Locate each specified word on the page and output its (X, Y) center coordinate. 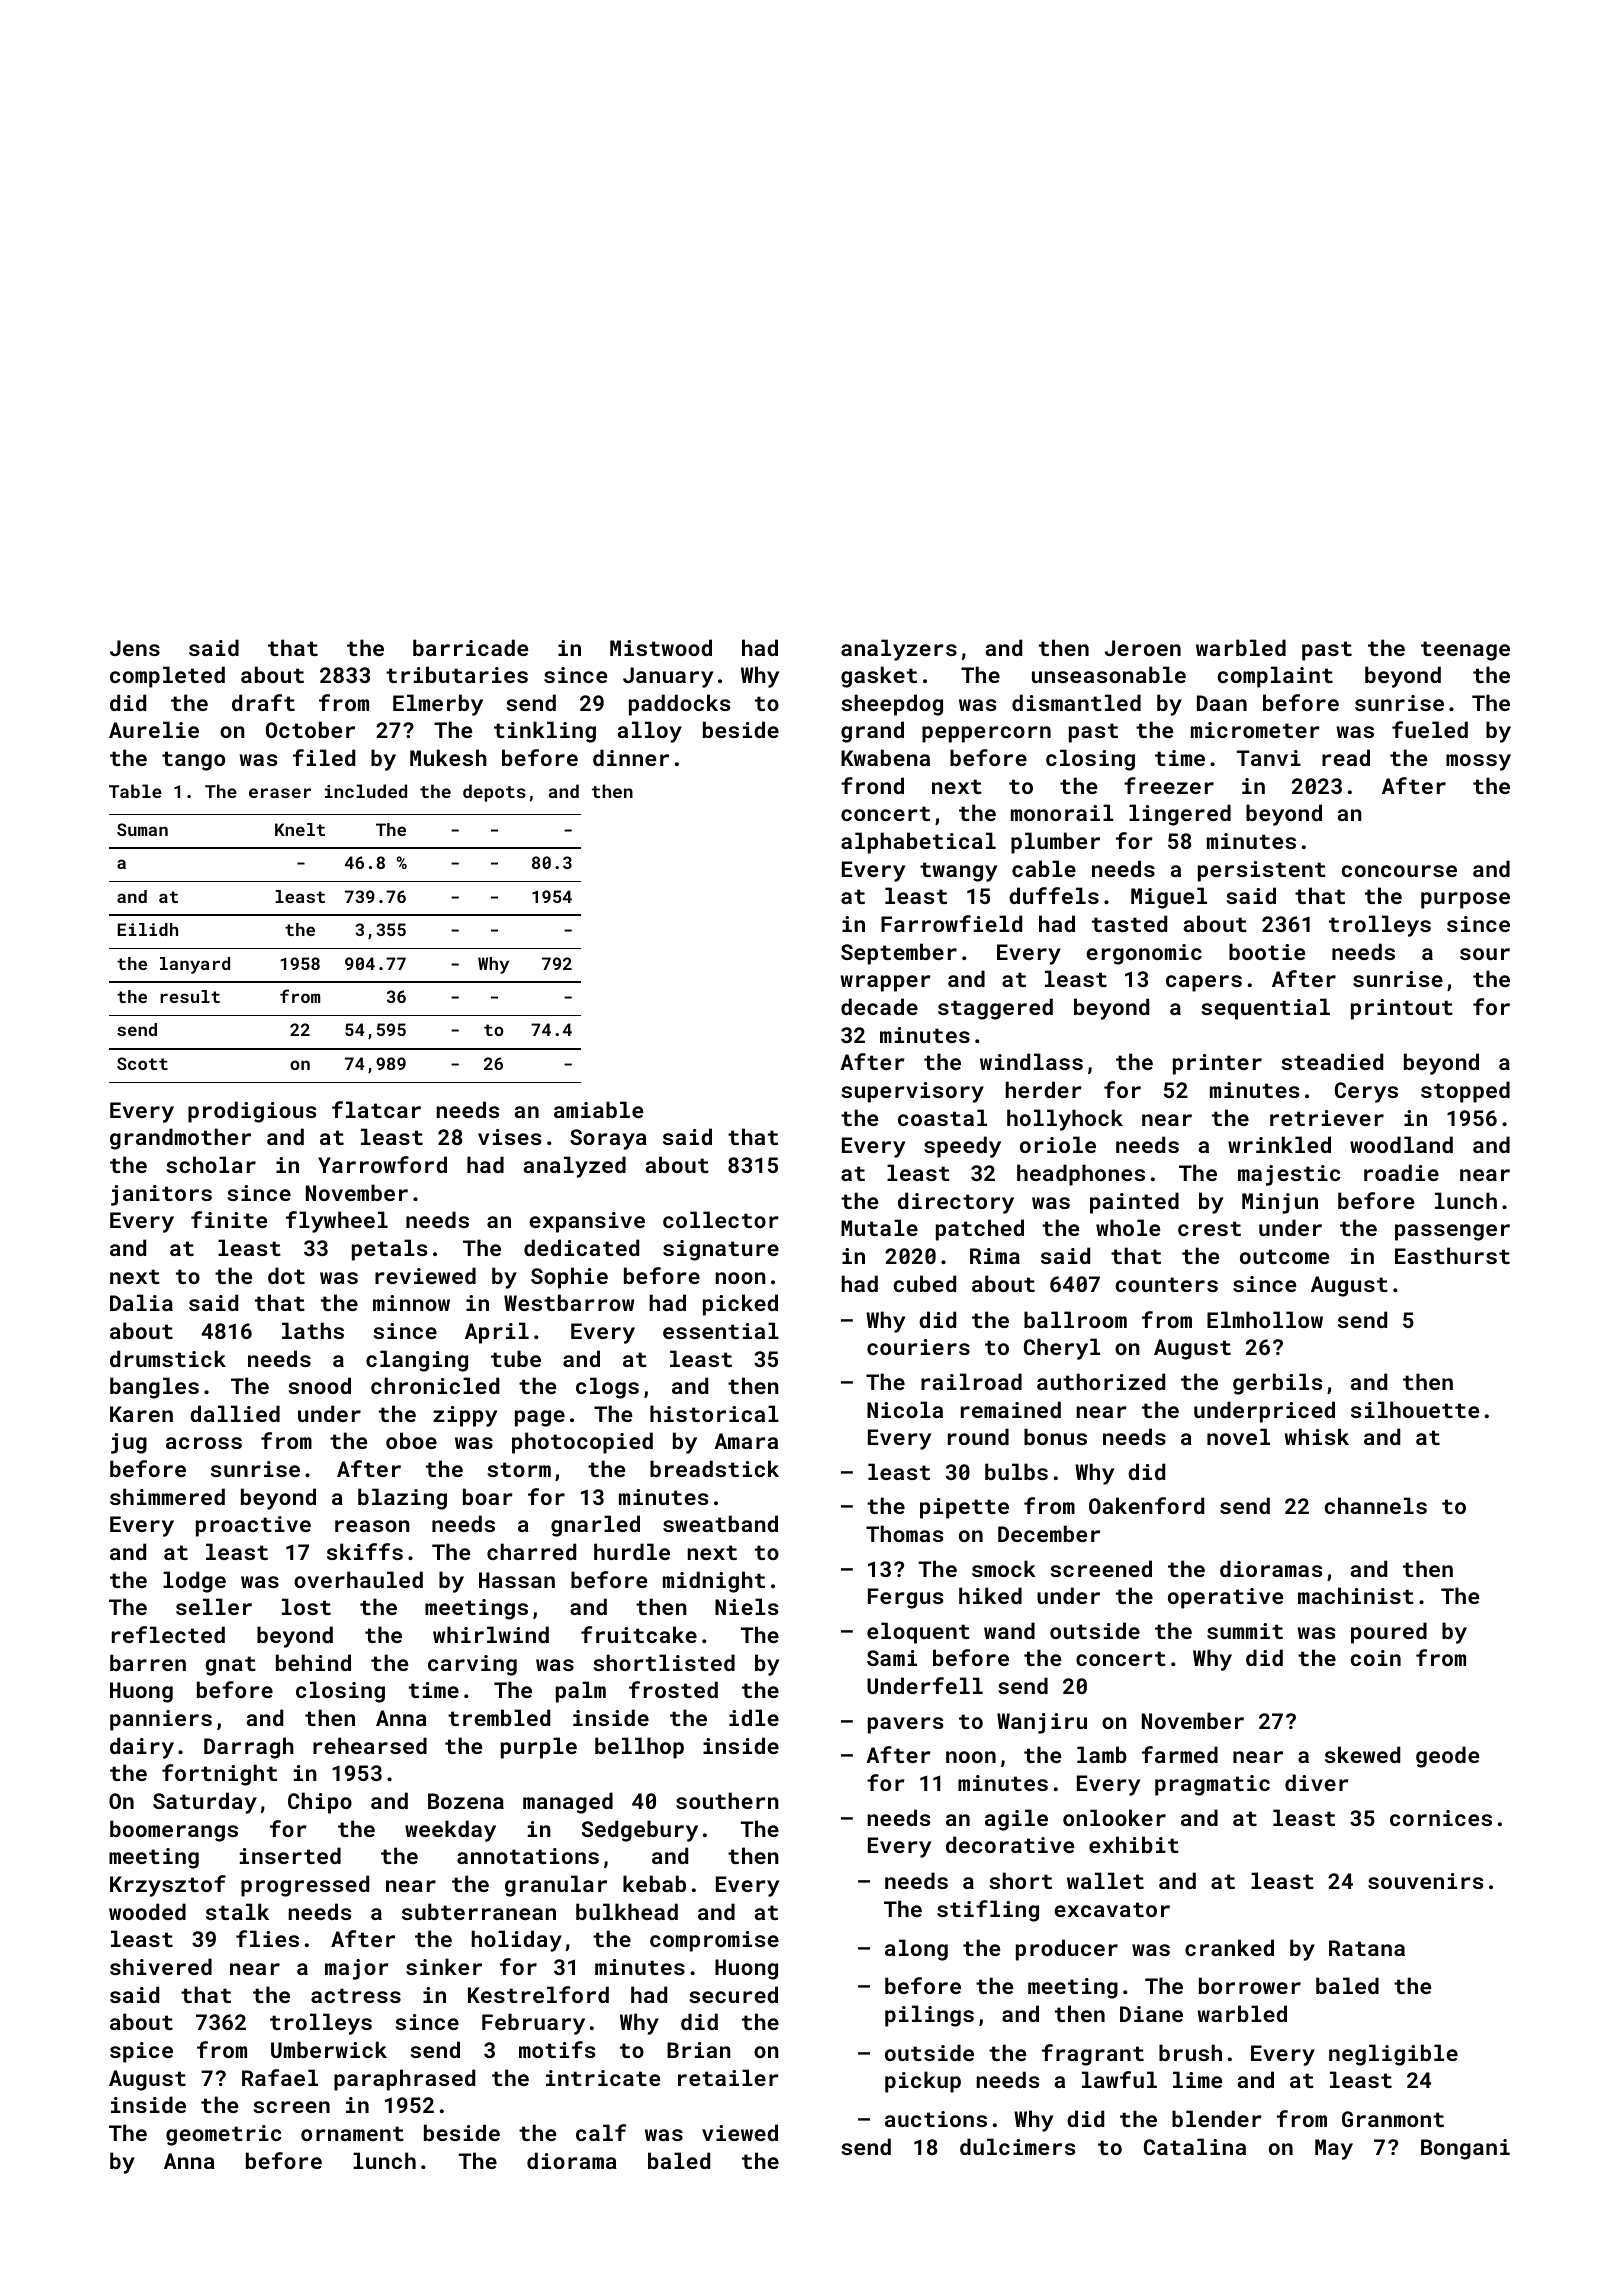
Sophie (569, 1278)
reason (372, 1526)
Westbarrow (569, 1302)
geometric (223, 2135)
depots (494, 793)
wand (1009, 1630)
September (899, 954)
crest (1209, 1228)
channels (1375, 1505)
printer (1217, 1064)
